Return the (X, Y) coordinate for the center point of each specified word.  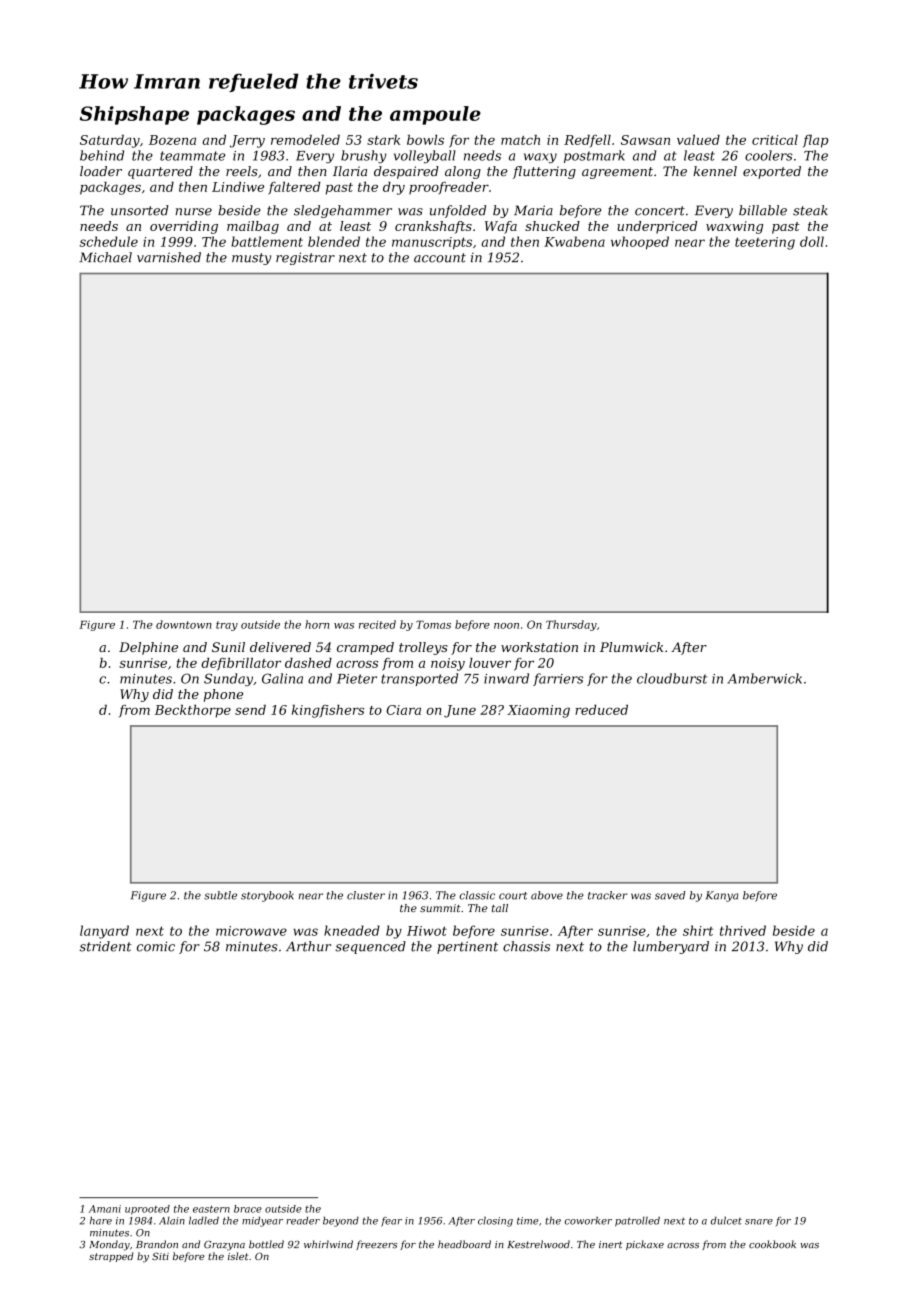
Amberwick (764, 678)
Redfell (587, 141)
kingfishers (328, 711)
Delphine (148, 648)
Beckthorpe (193, 711)
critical (775, 140)
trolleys (423, 648)
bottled (266, 1244)
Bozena (172, 140)
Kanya (722, 896)
